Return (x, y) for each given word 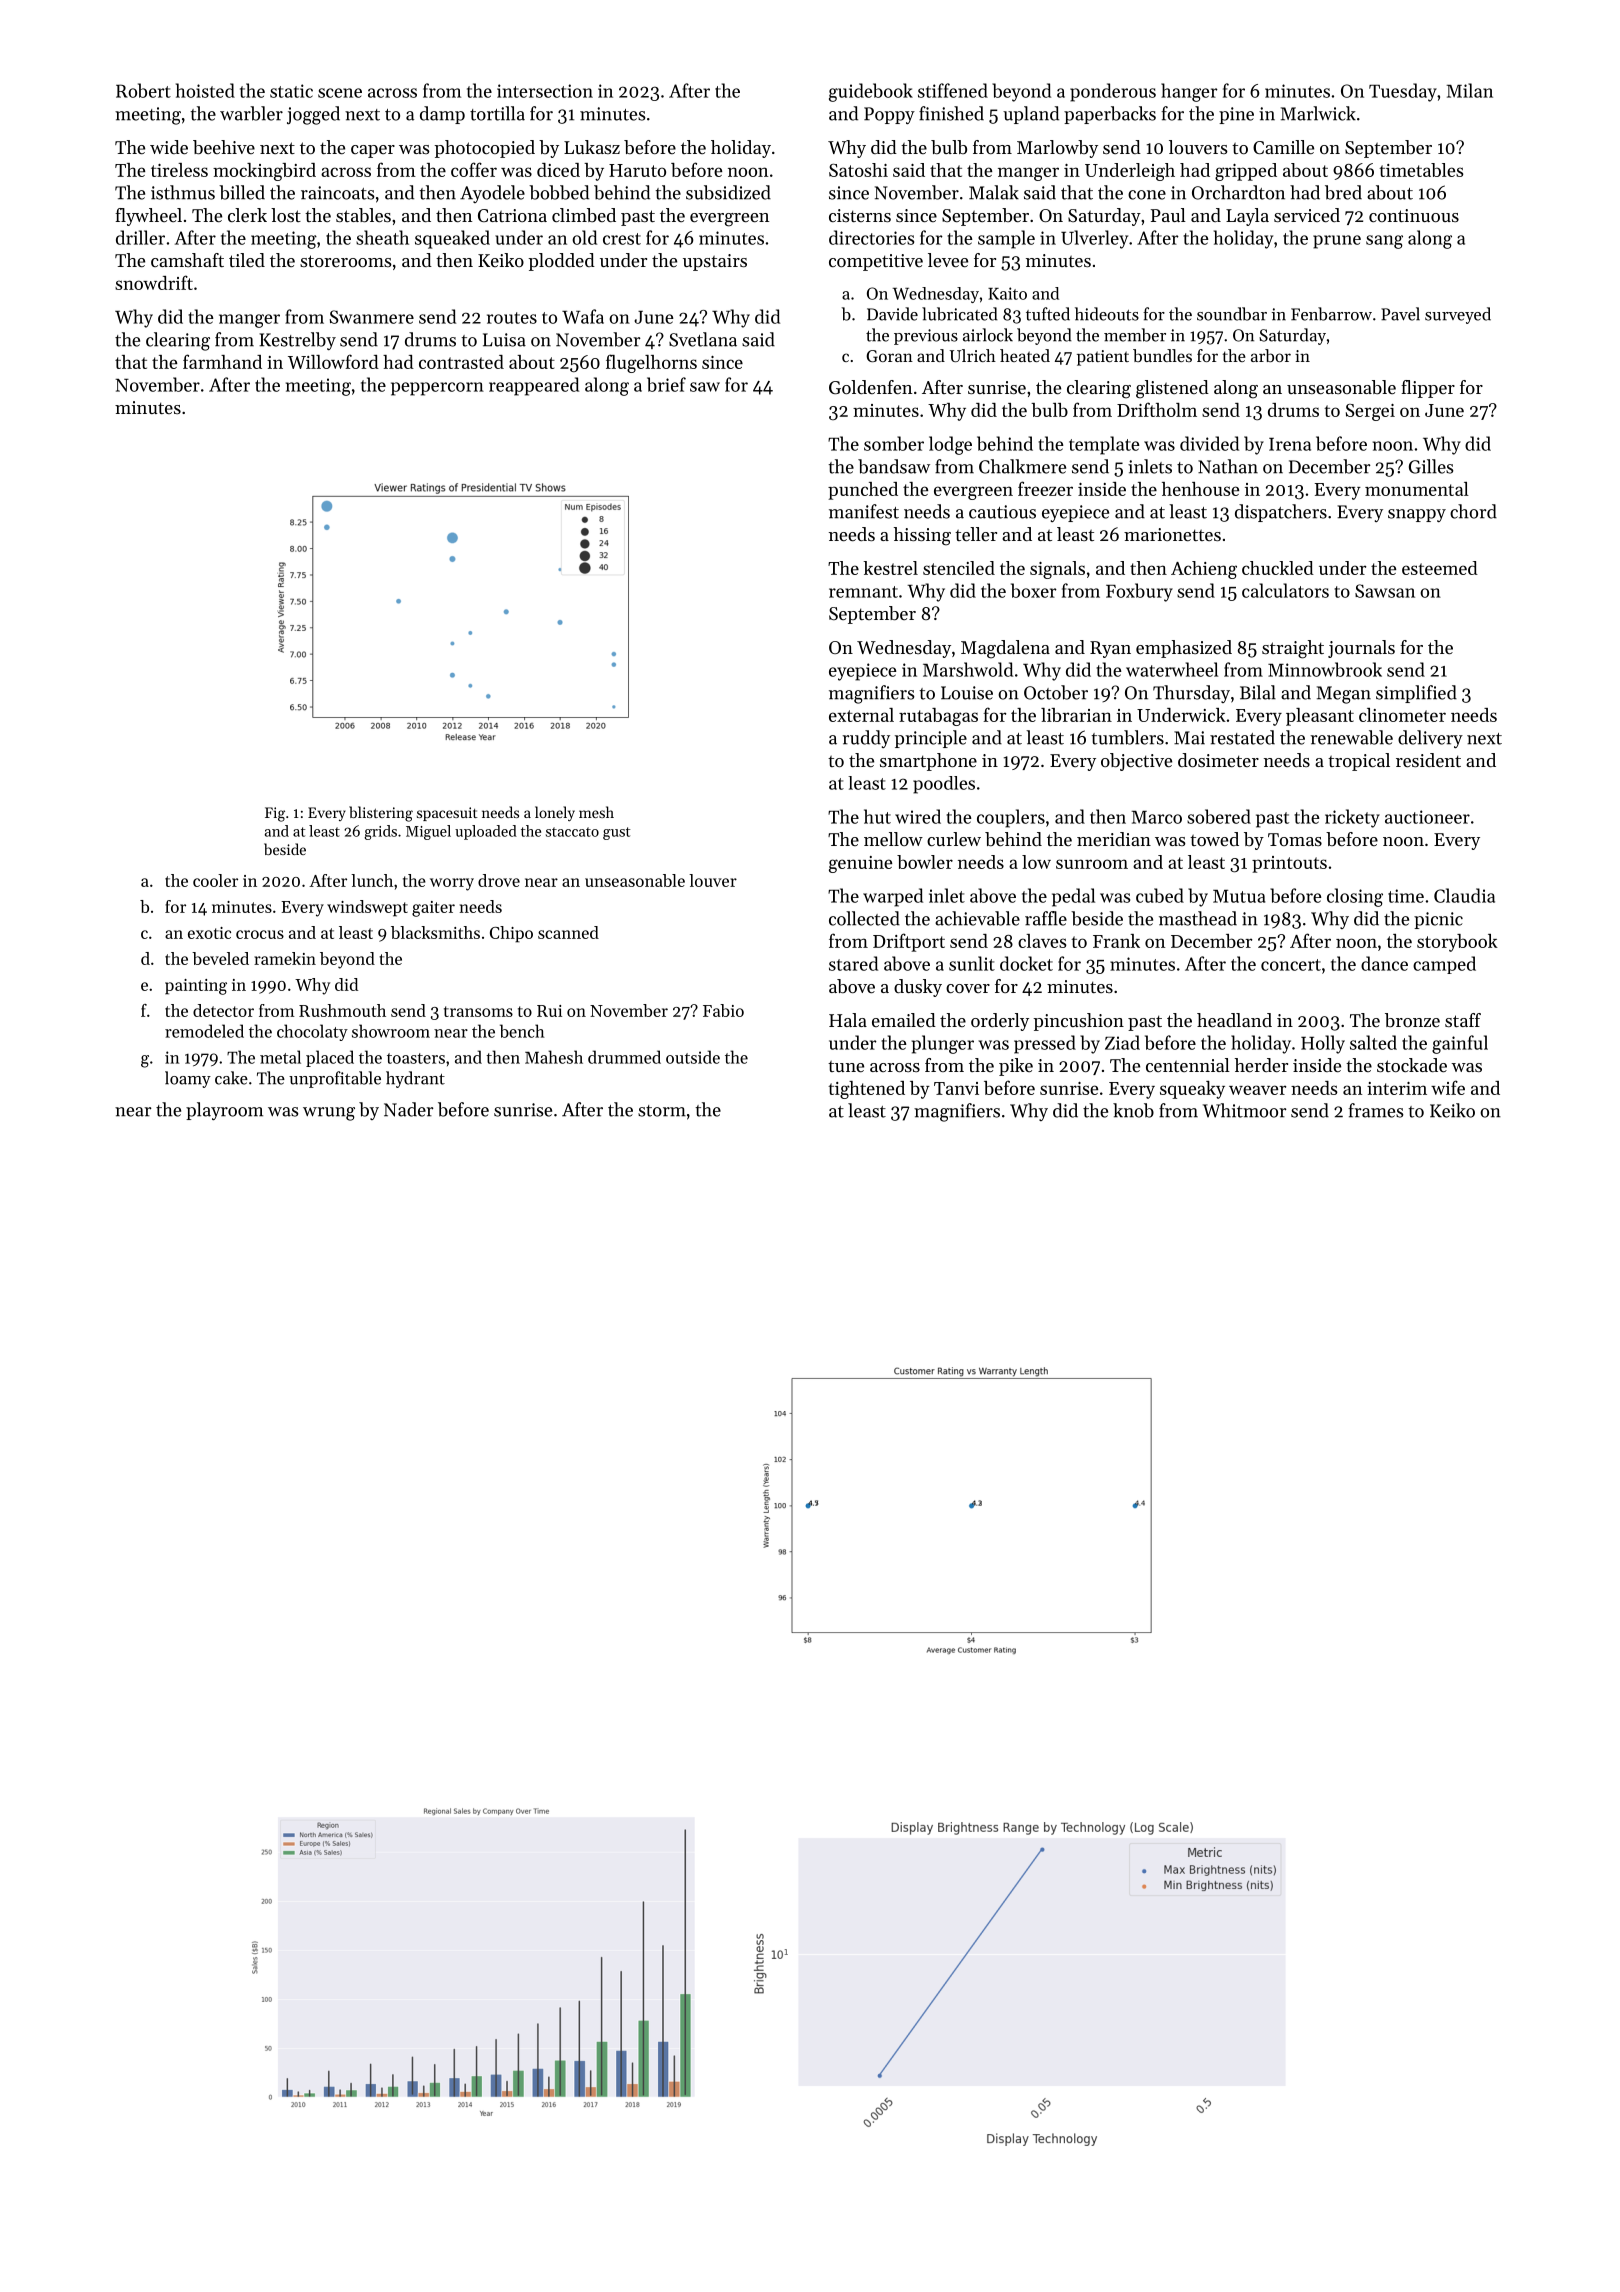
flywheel (148, 217)
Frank (1116, 941)
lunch (372, 880)
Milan (1469, 90)
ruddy (866, 739)
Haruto (637, 170)
